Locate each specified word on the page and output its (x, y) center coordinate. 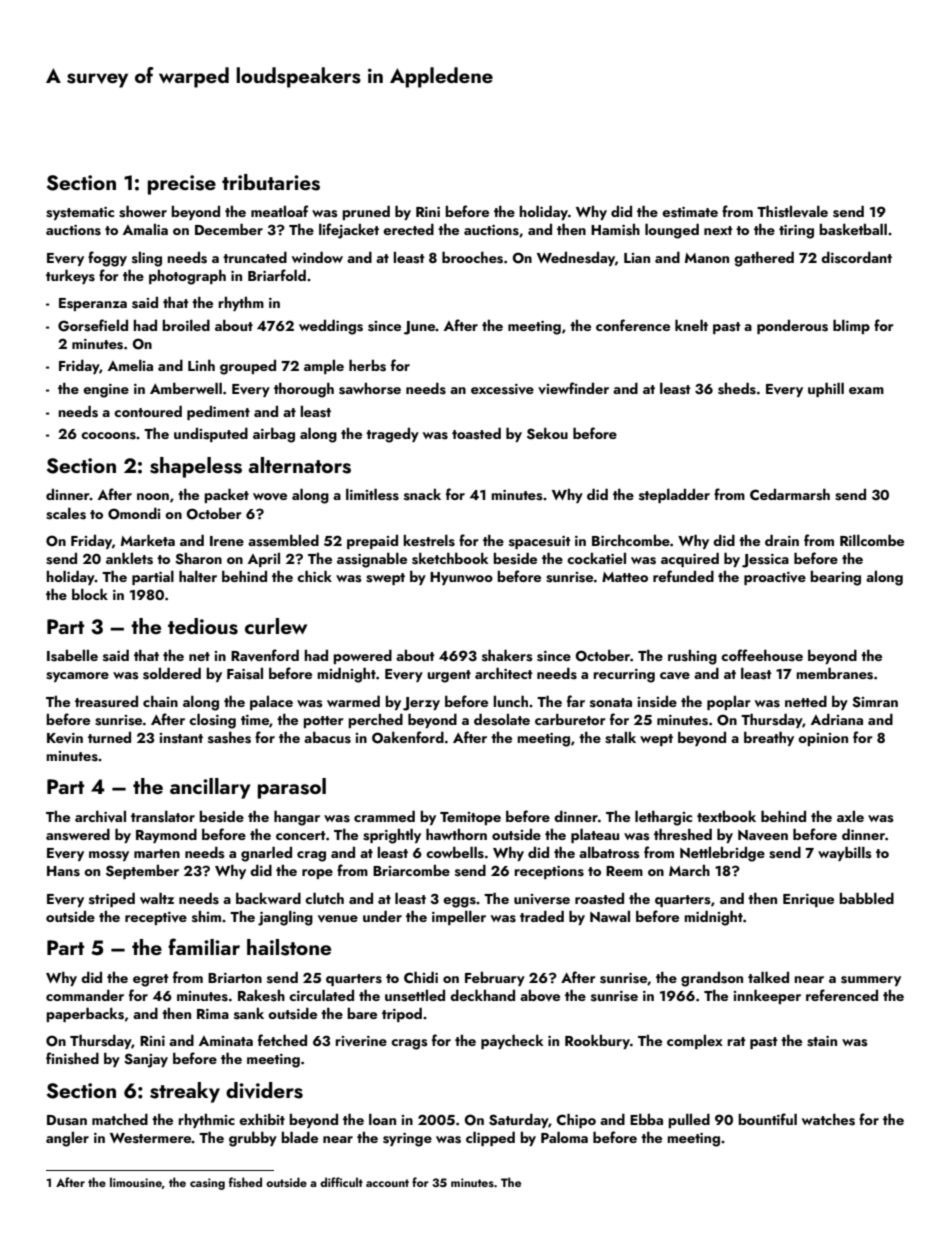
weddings (331, 327)
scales (66, 513)
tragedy (392, 435)
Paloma (564, 1137)
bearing (835, 578)
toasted (476, 433)
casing (207, 1184)
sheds (737, 388)
